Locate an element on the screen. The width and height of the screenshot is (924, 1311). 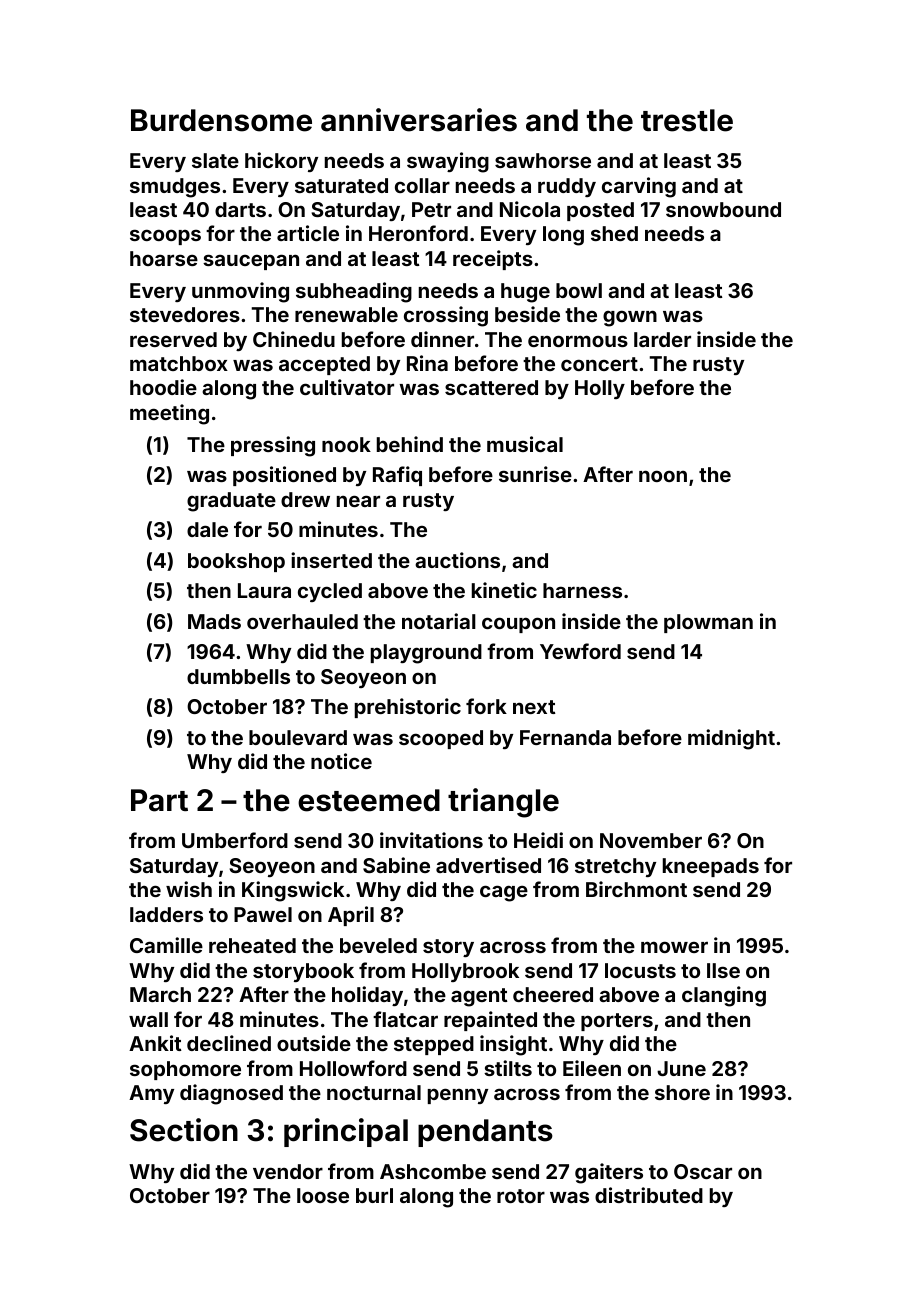
holiday is located at coordinates (367, 996).
